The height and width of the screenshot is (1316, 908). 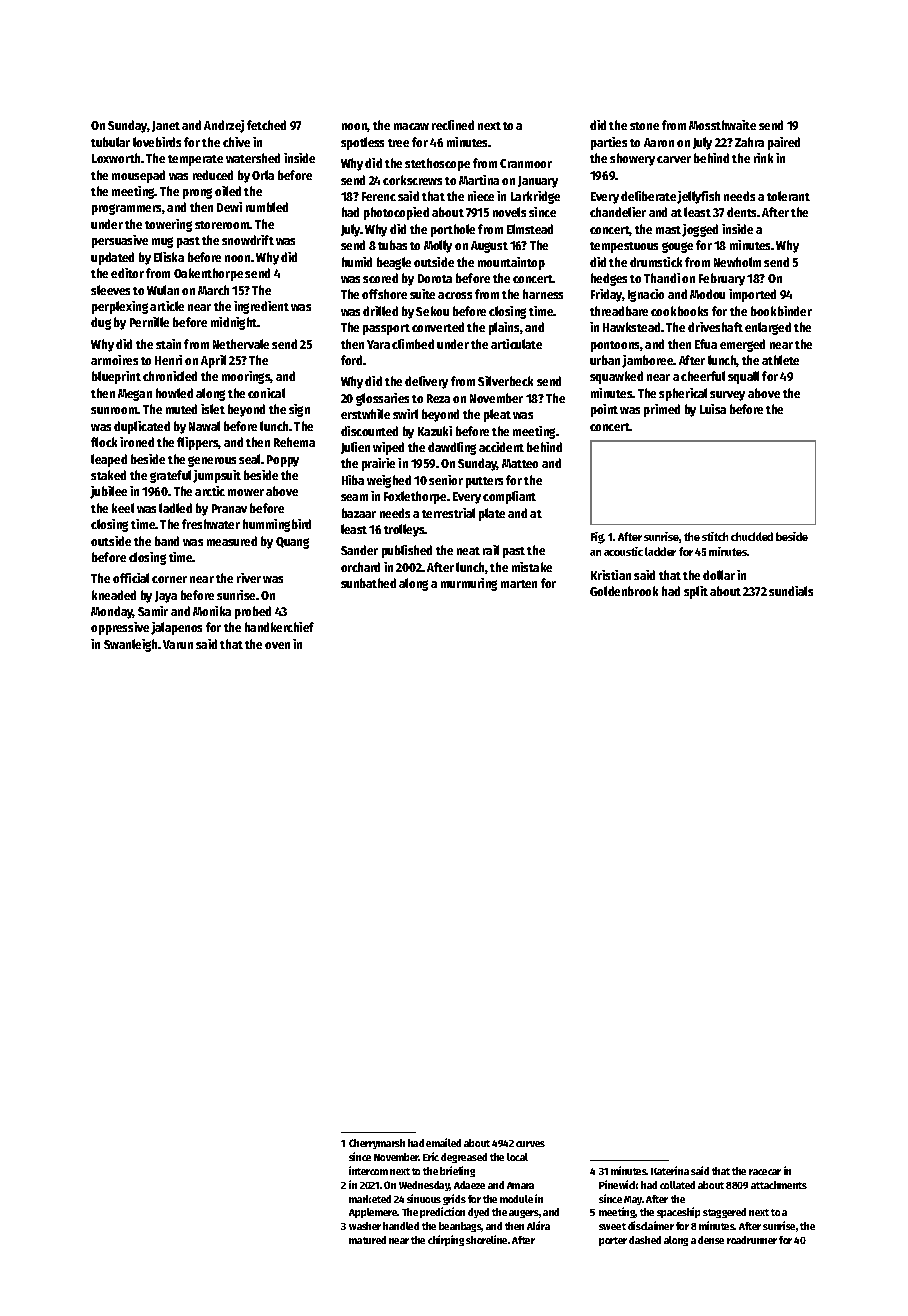 I want to click on roadrunner, so click(x=752, y=1240).
